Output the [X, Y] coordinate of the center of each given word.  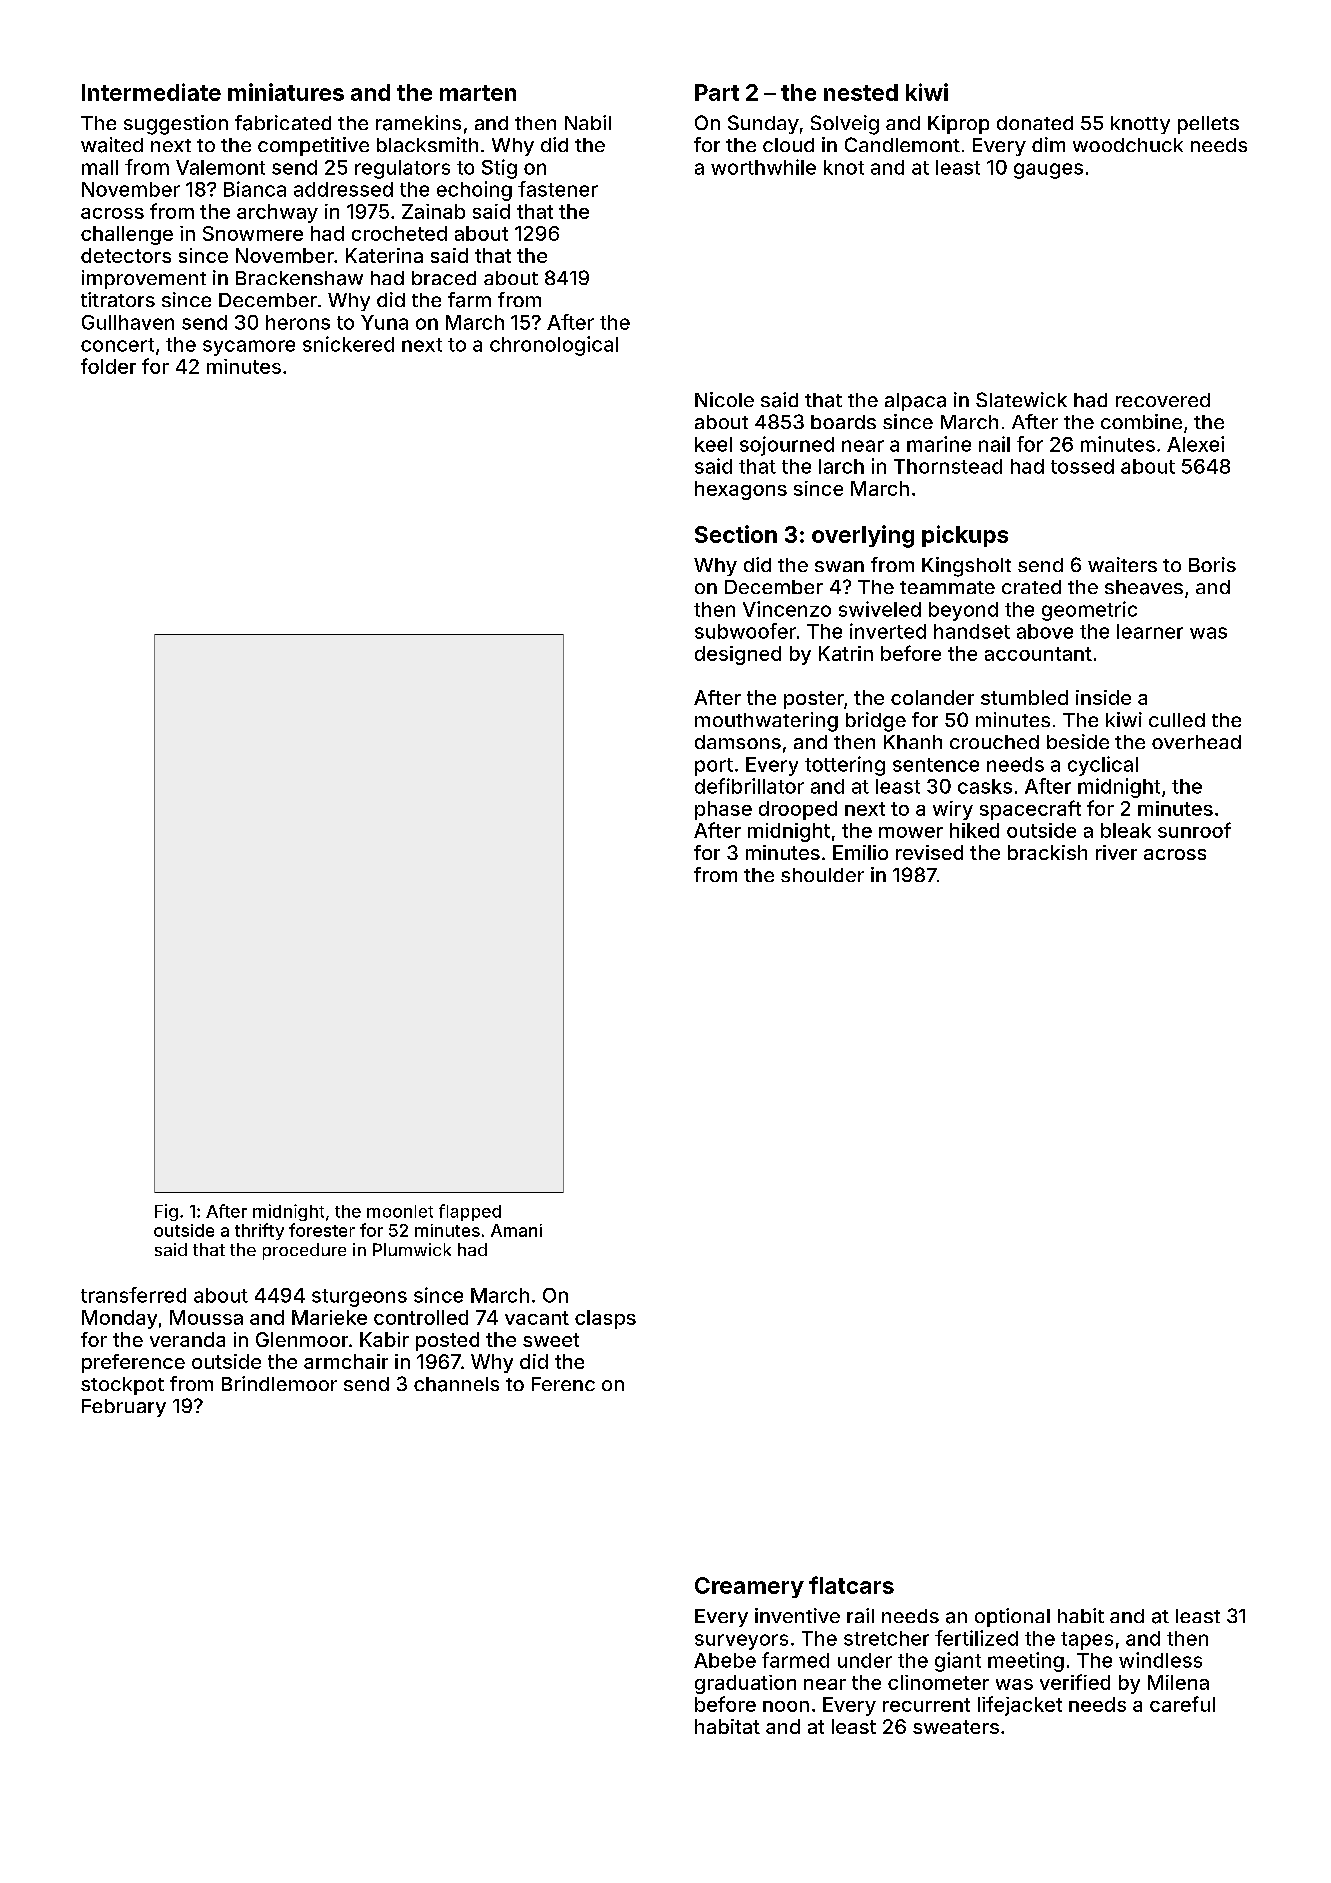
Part [717, 92]
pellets [1208, 125]
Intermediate [151, 92]
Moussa [206, 1317]
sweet [551, 1340]
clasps [605, 1319]
